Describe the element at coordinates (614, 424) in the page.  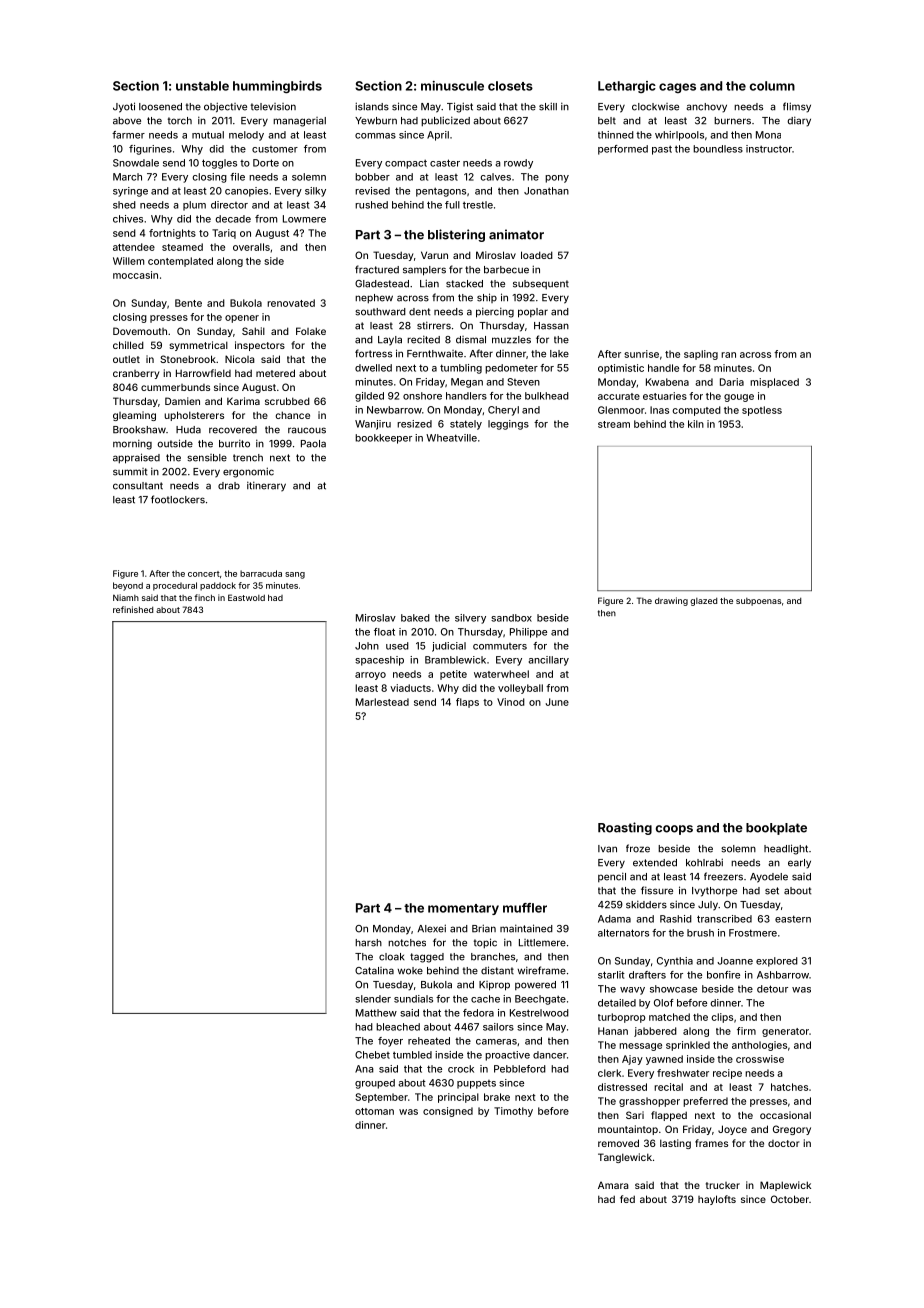
I see `stream` at that location.
